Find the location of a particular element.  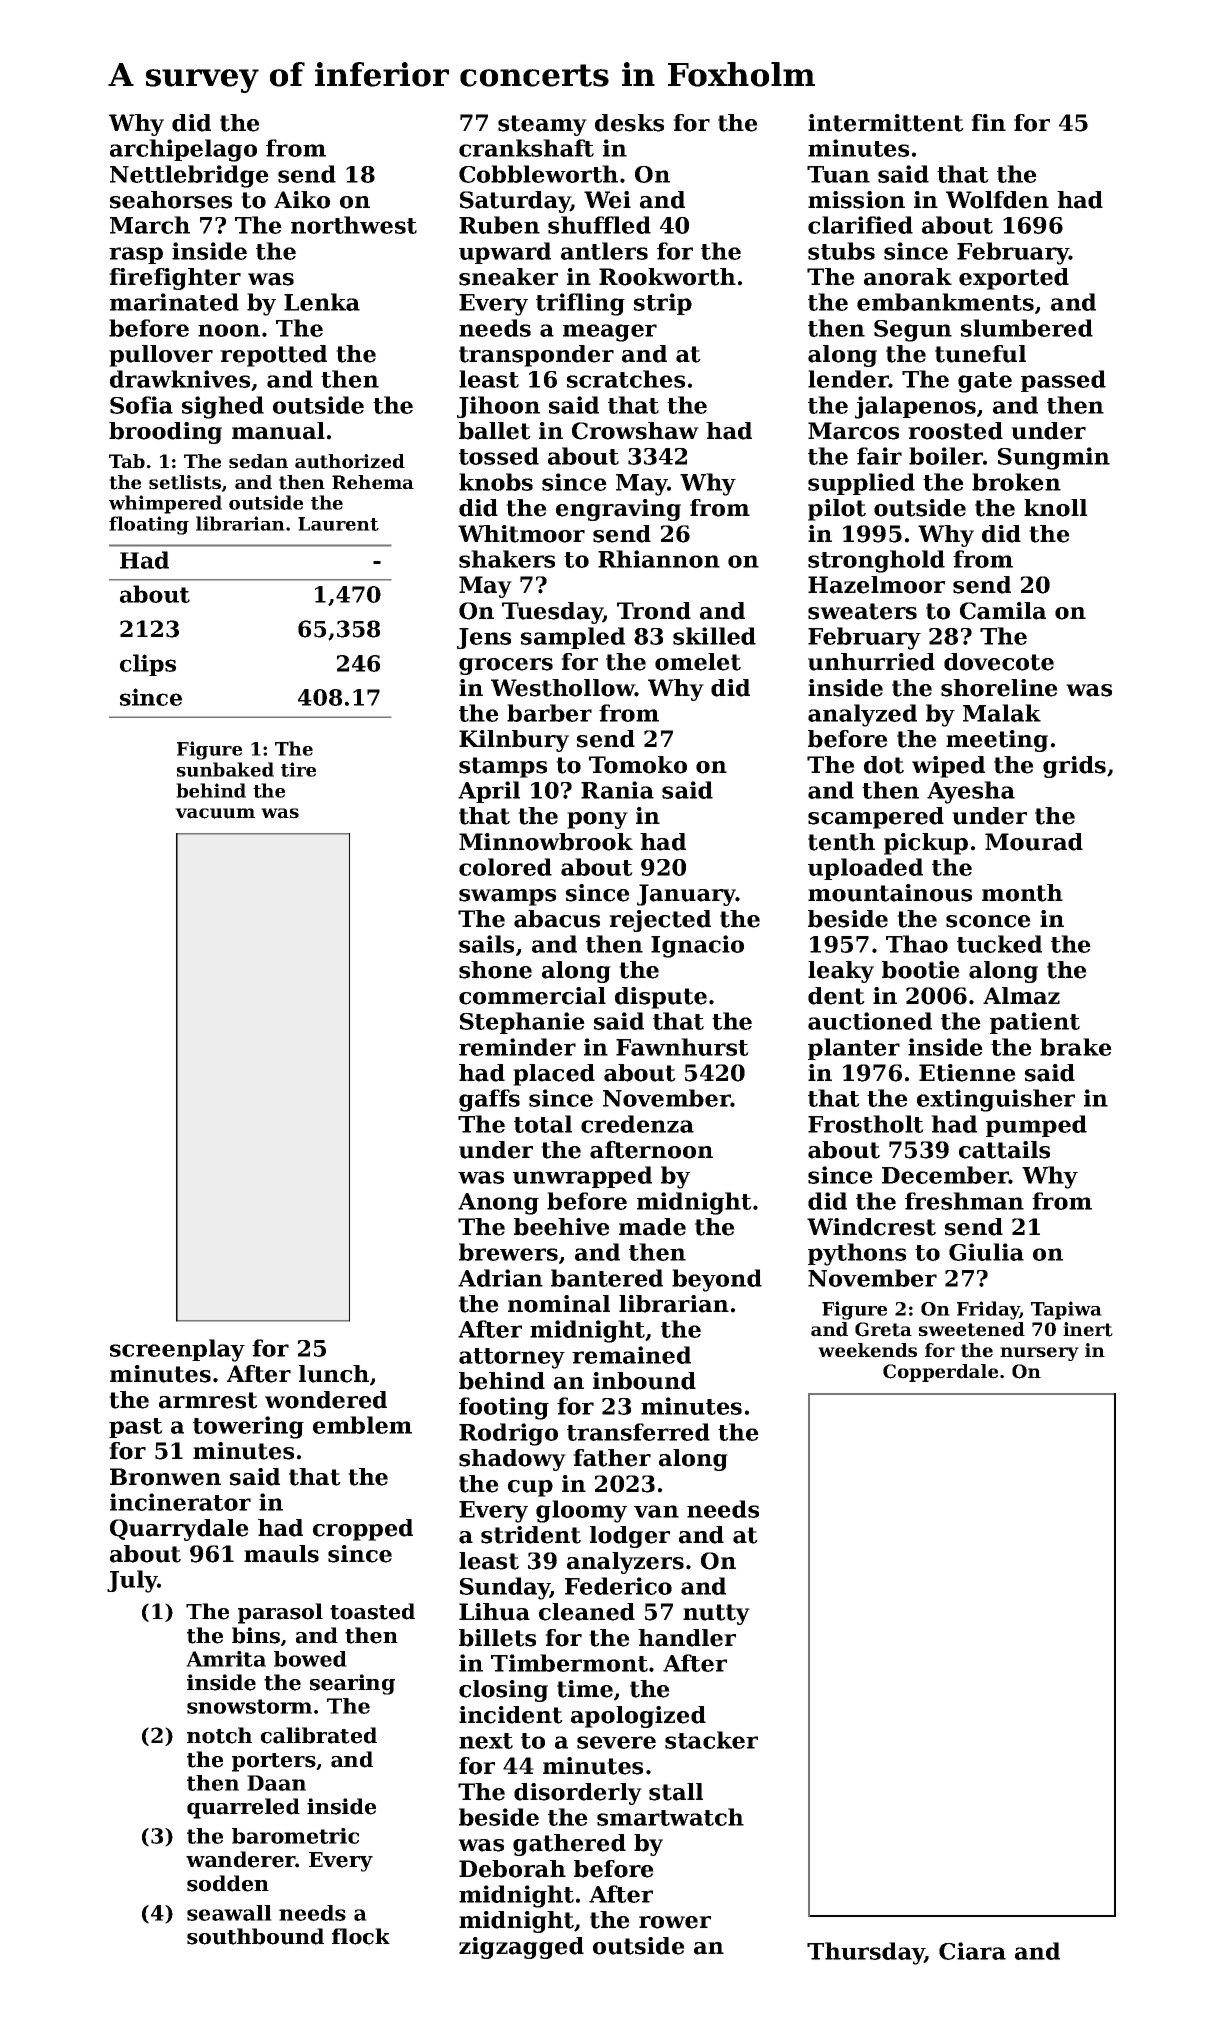

Windcrest is located at coordinates (871, 1227).
